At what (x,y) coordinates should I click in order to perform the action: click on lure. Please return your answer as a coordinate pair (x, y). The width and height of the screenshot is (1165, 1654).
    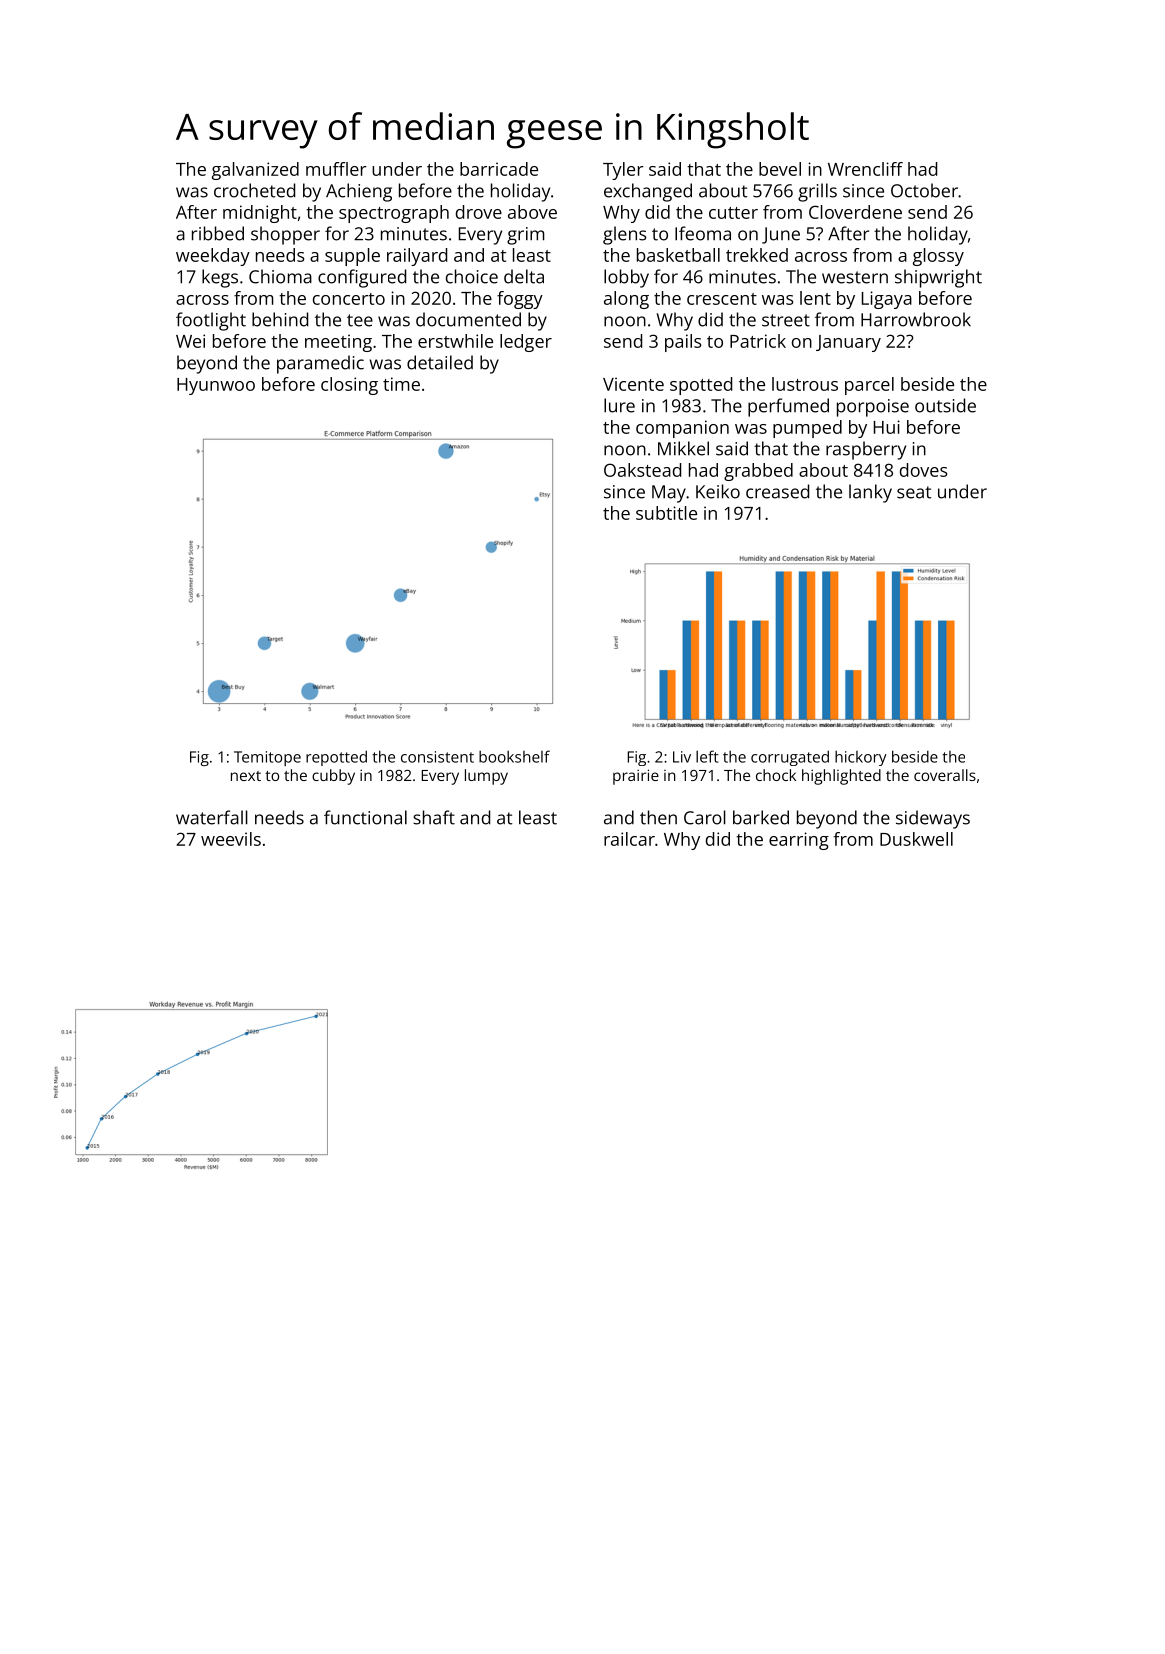
    Looking at the image, I should click on (619, 405).
